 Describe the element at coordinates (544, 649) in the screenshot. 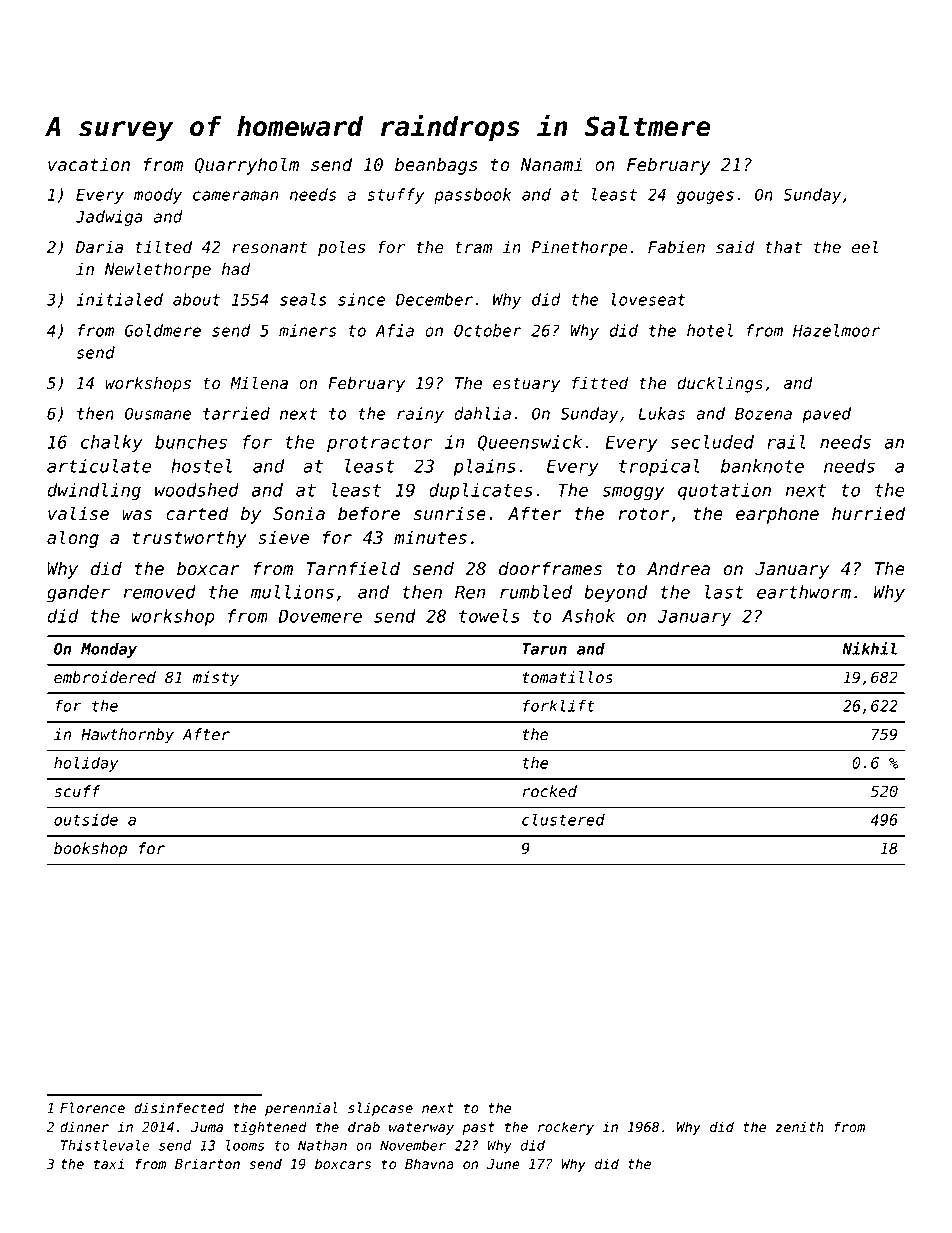

I see `Tarun` at that location.
